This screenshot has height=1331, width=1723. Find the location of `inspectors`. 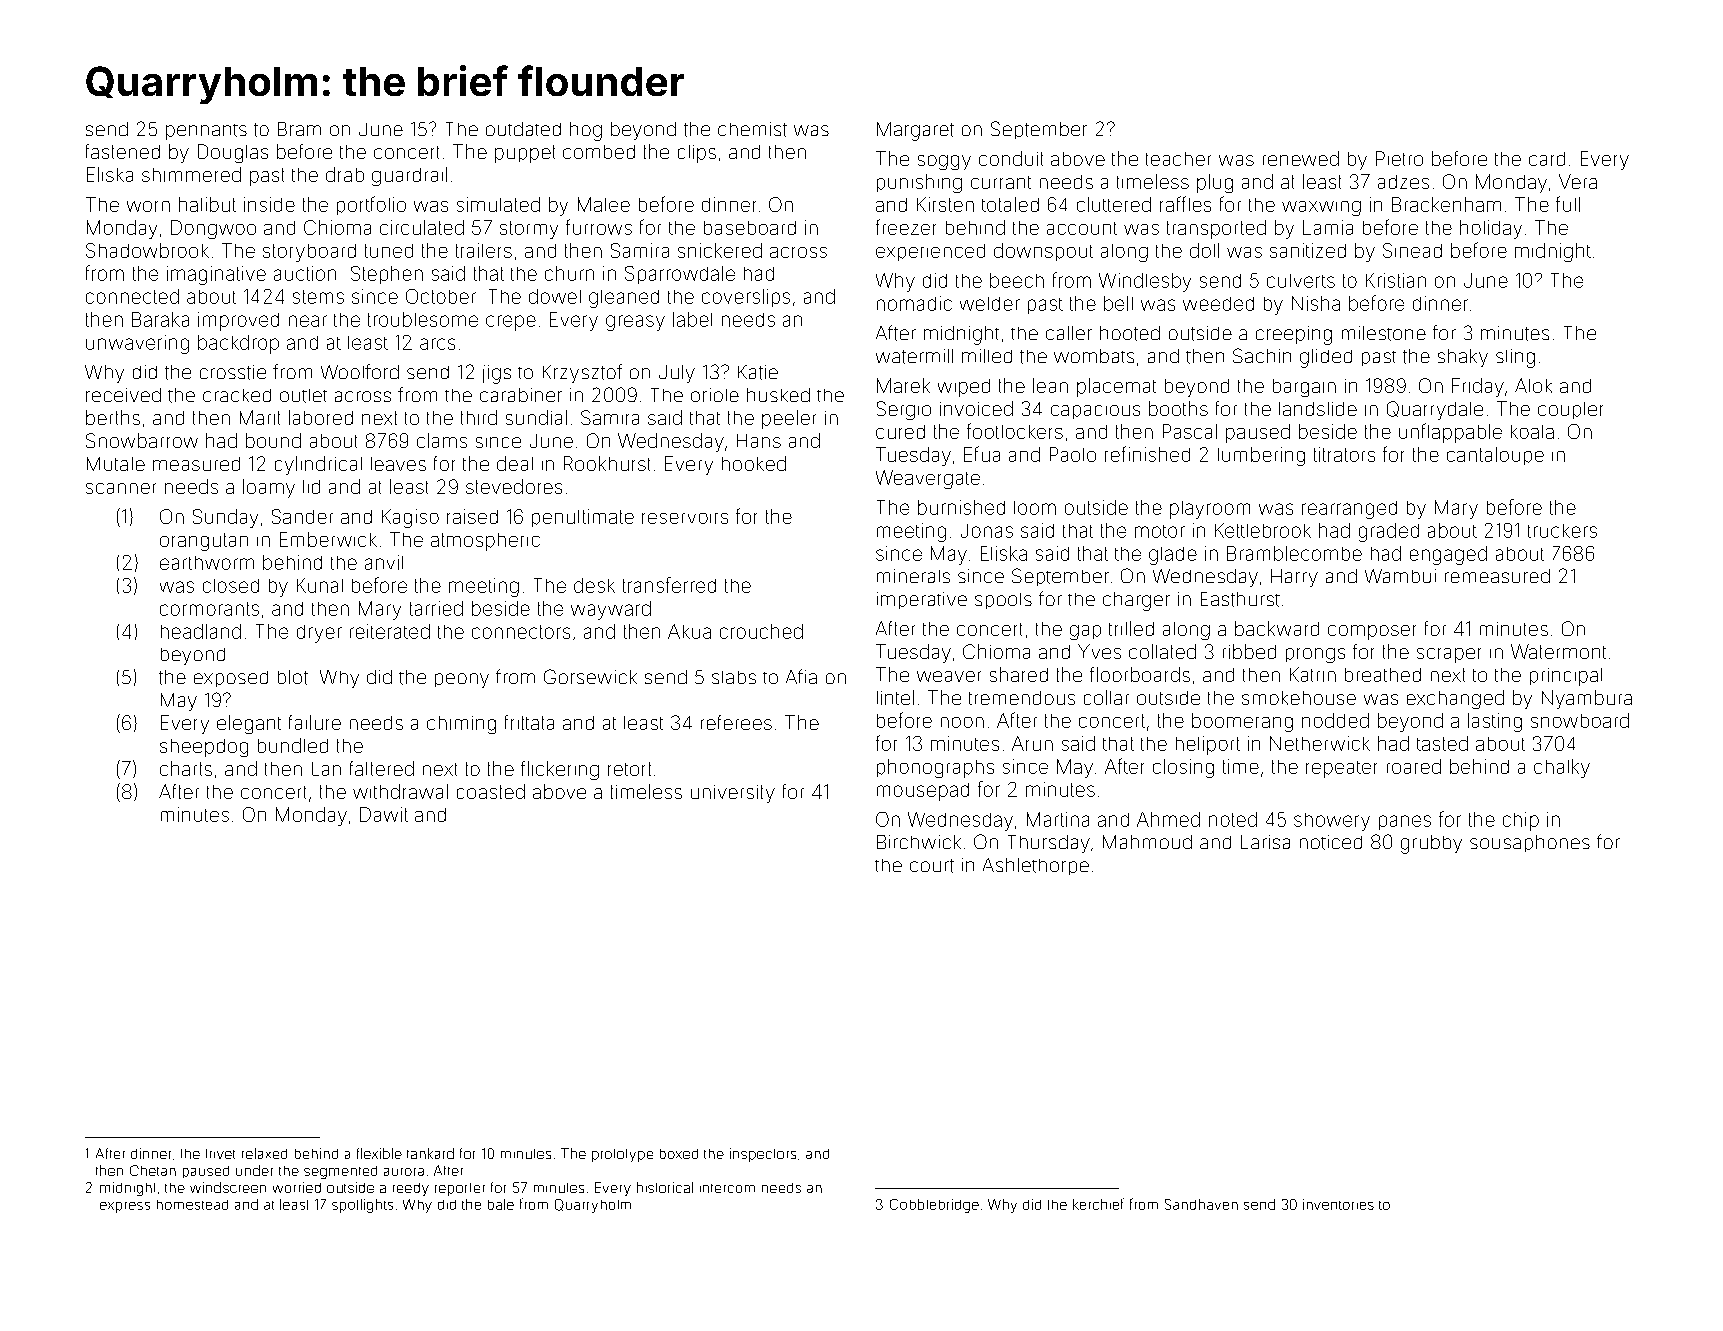

inspectors is located at coordinates (763, 1155).
